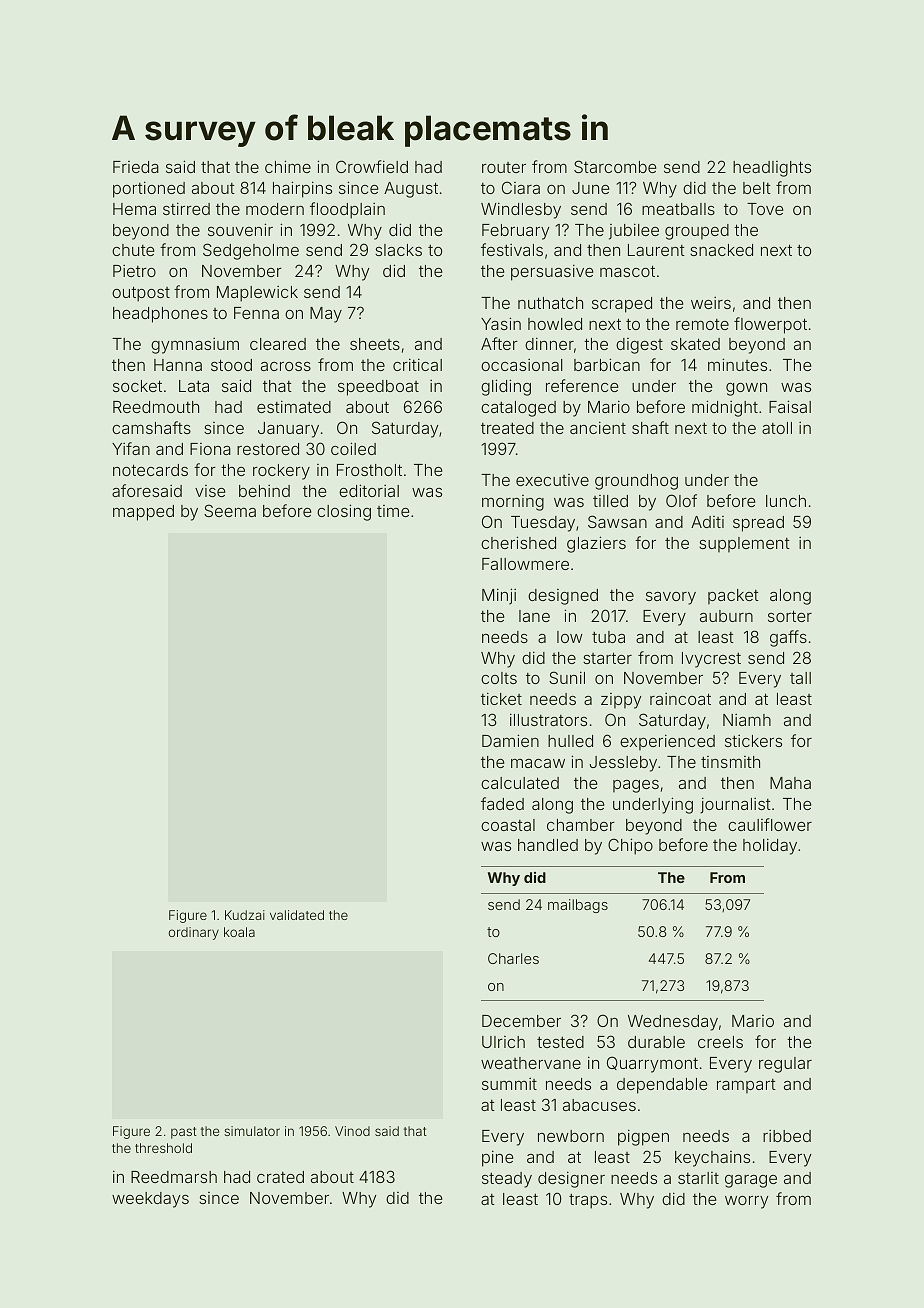  Describe the element at coordinates (352, 1131) in the screenshot. I see `Vinod` at that location.
